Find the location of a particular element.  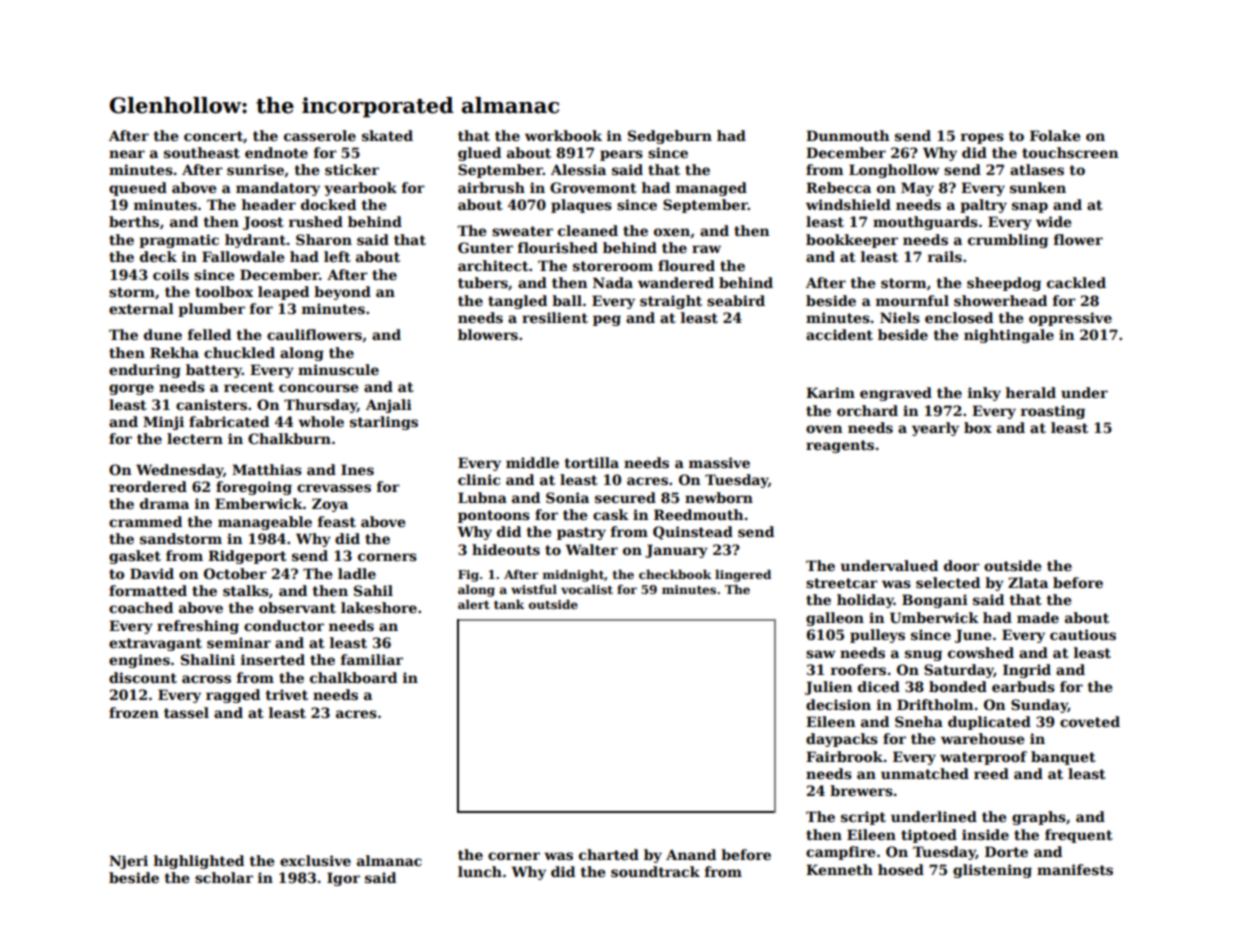

streetcar is located at coordinates (842, 583).
